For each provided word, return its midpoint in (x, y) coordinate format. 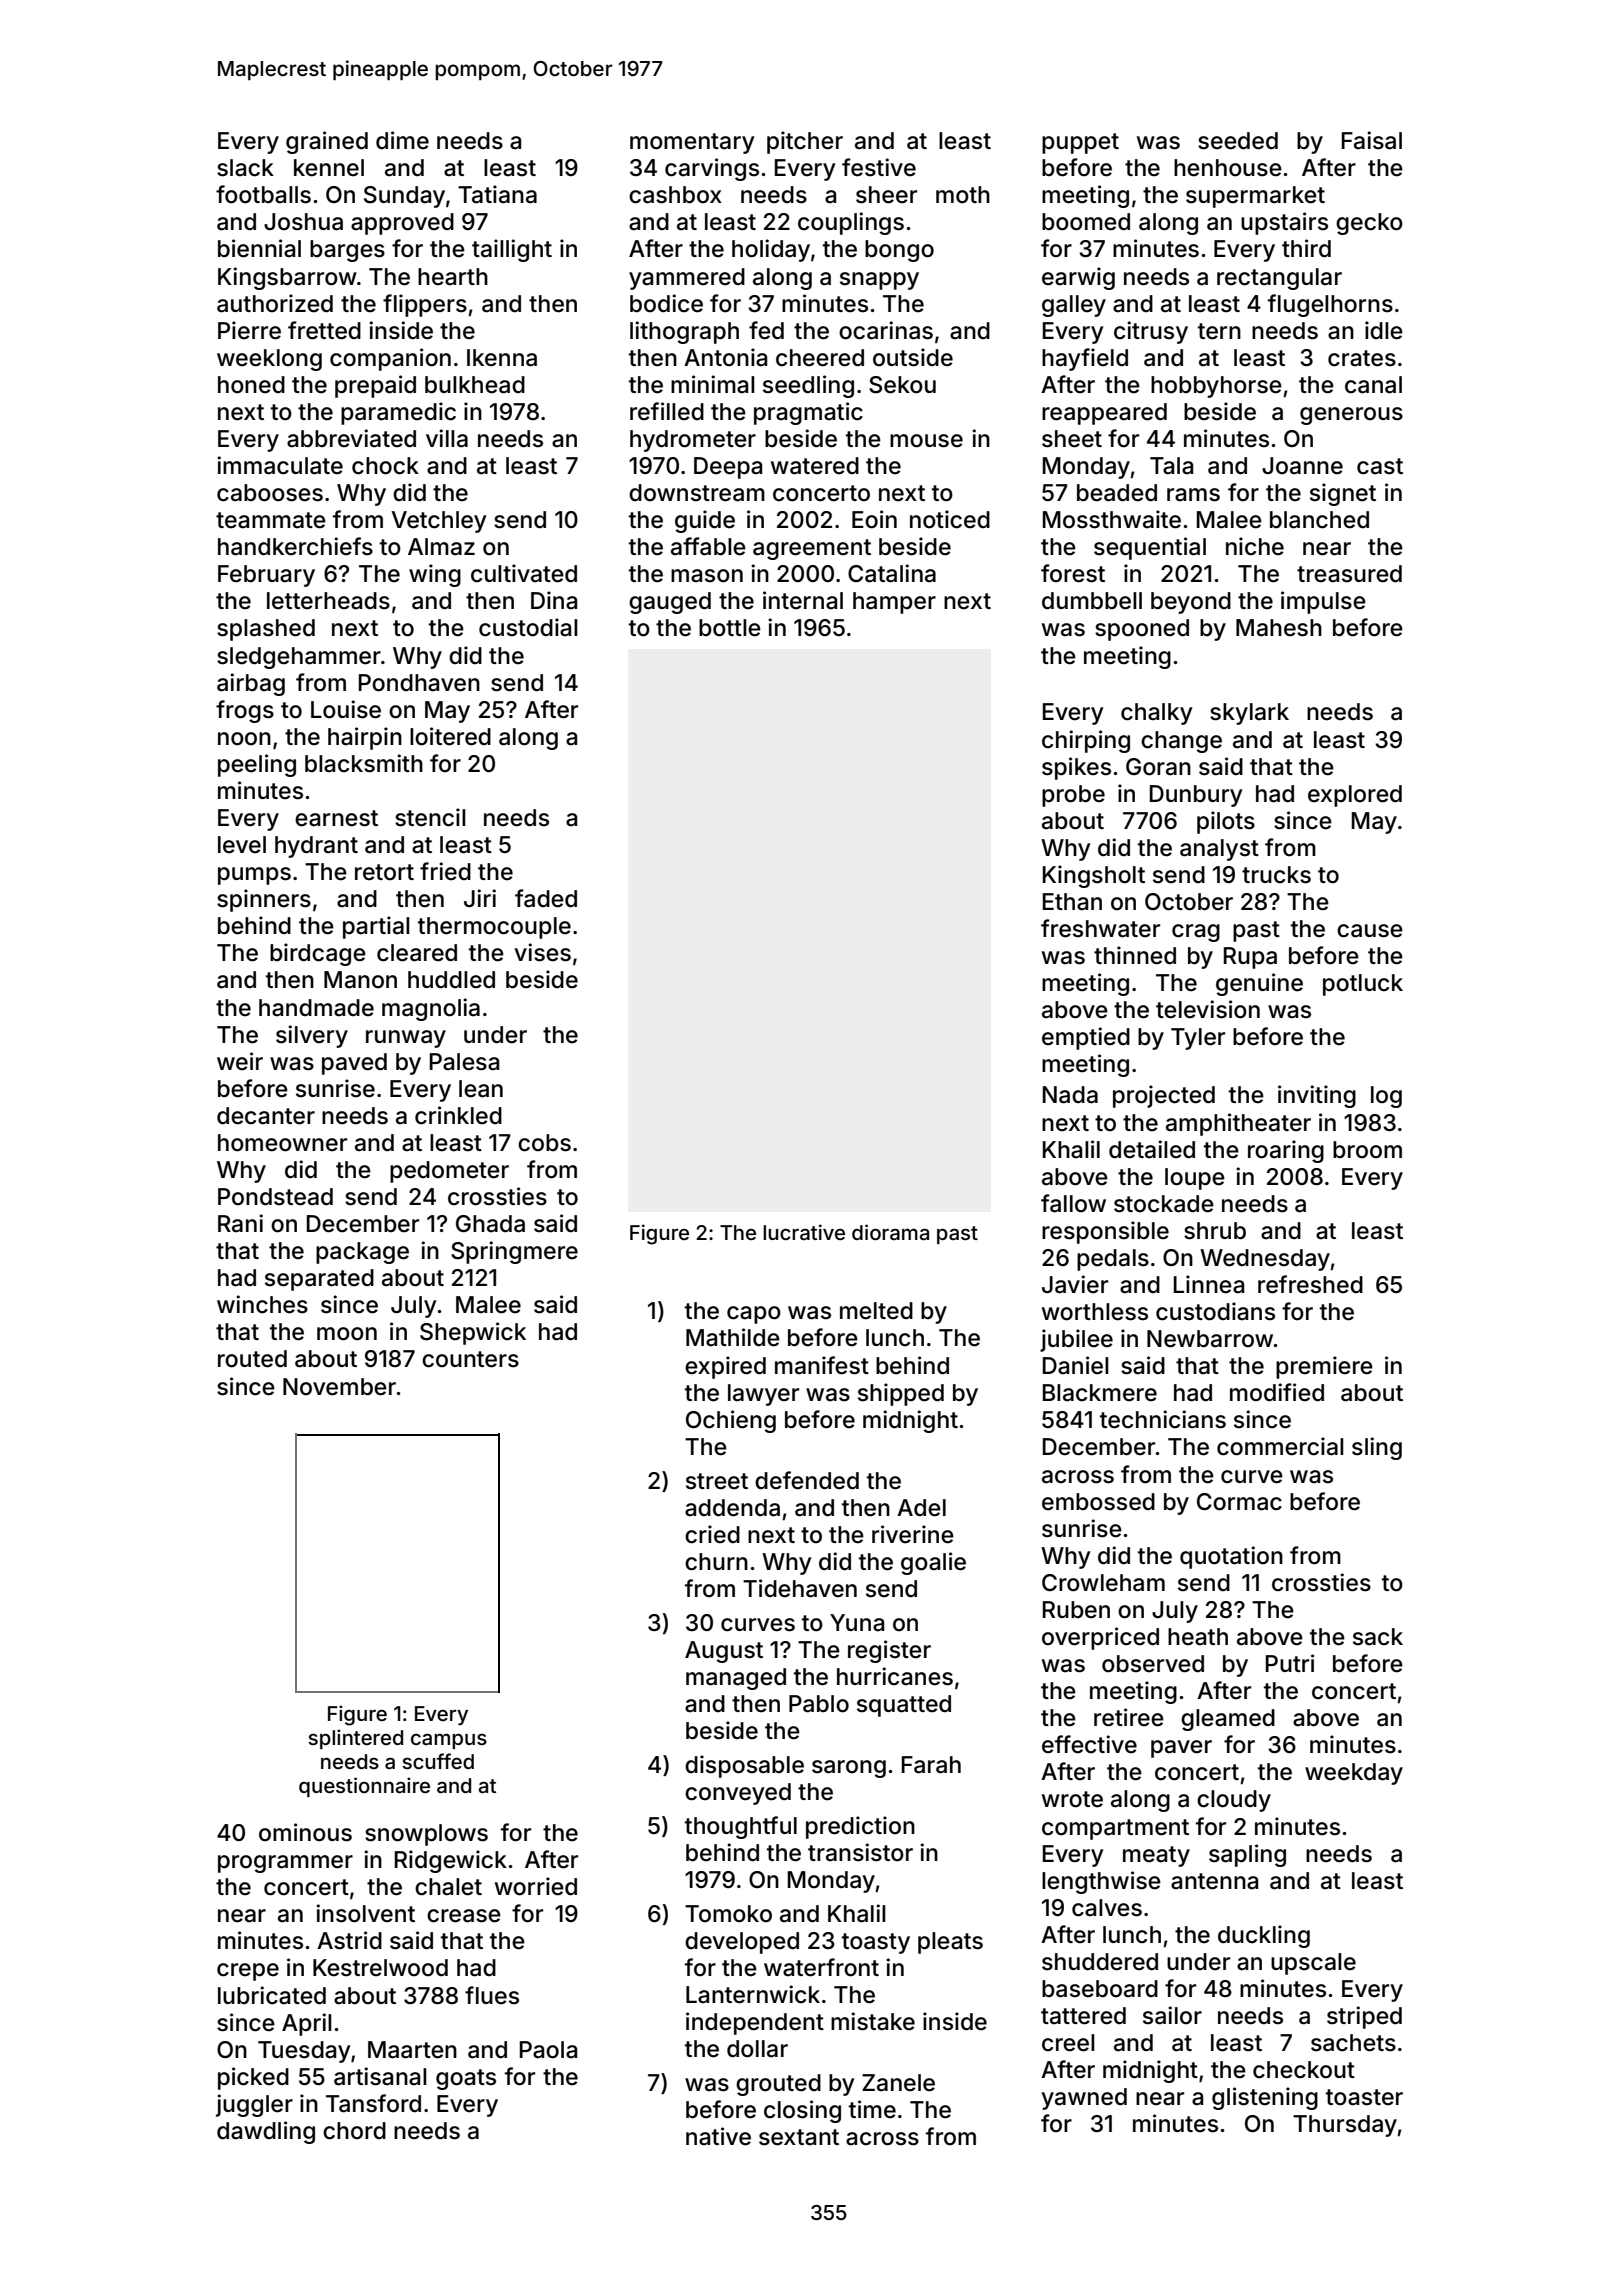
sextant (799, 2137)
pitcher (805, 142)
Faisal (1372, 140)
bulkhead (475, 385)
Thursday (1345, 2126)
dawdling (266, 2132)
